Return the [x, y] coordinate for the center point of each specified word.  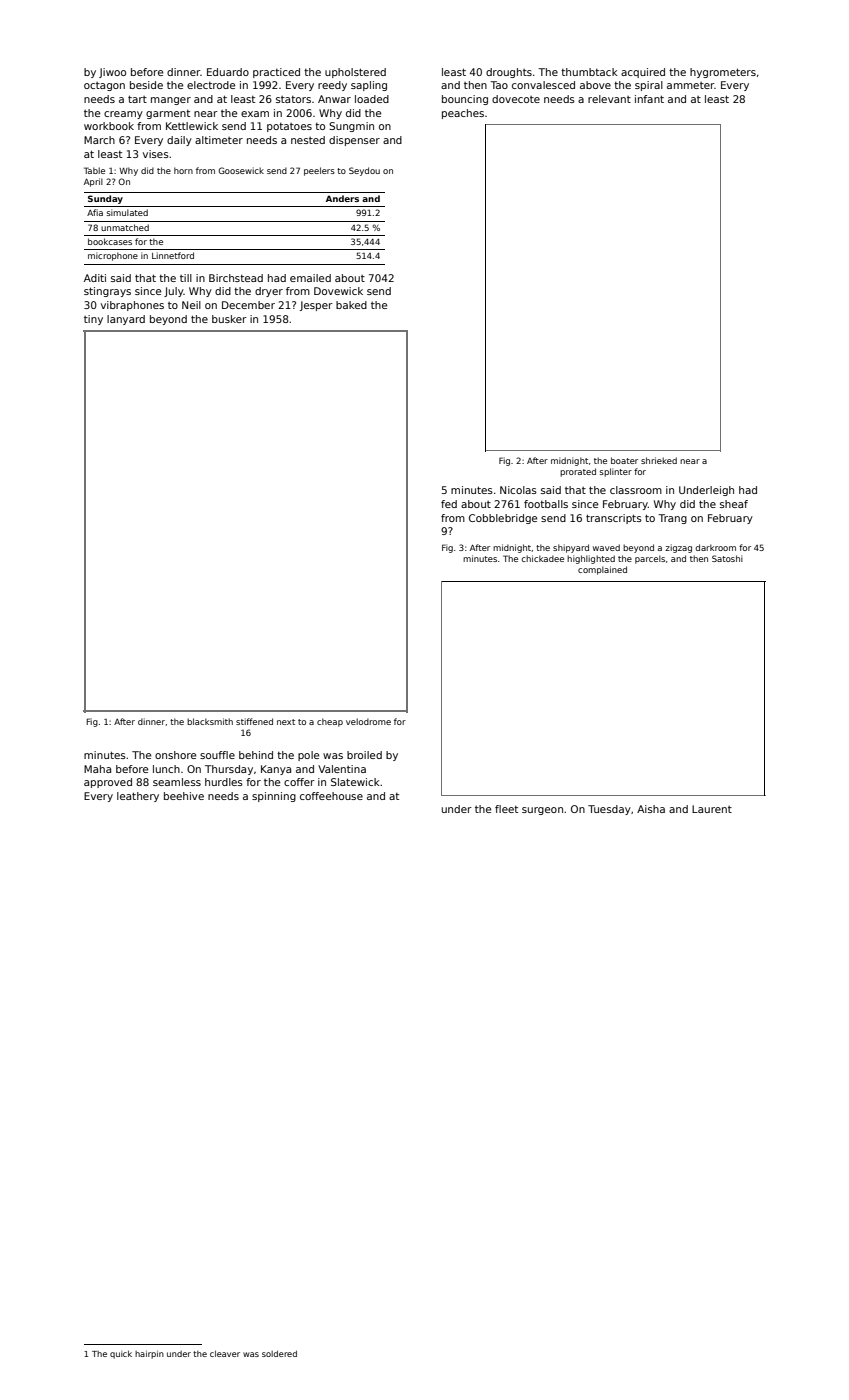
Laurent [712, 809]
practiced [276, 73]
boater [624, 460]
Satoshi [727, 558]
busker [229, 319]
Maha [97, 769]
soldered [279, 1353]
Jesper [316, 306]
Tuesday [609, 810]
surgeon [542, 811]
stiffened [254, 721]
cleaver [225, 1353]
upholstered [355, 73]
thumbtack [589, 72]
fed [449, 504]
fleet [506, 809]
